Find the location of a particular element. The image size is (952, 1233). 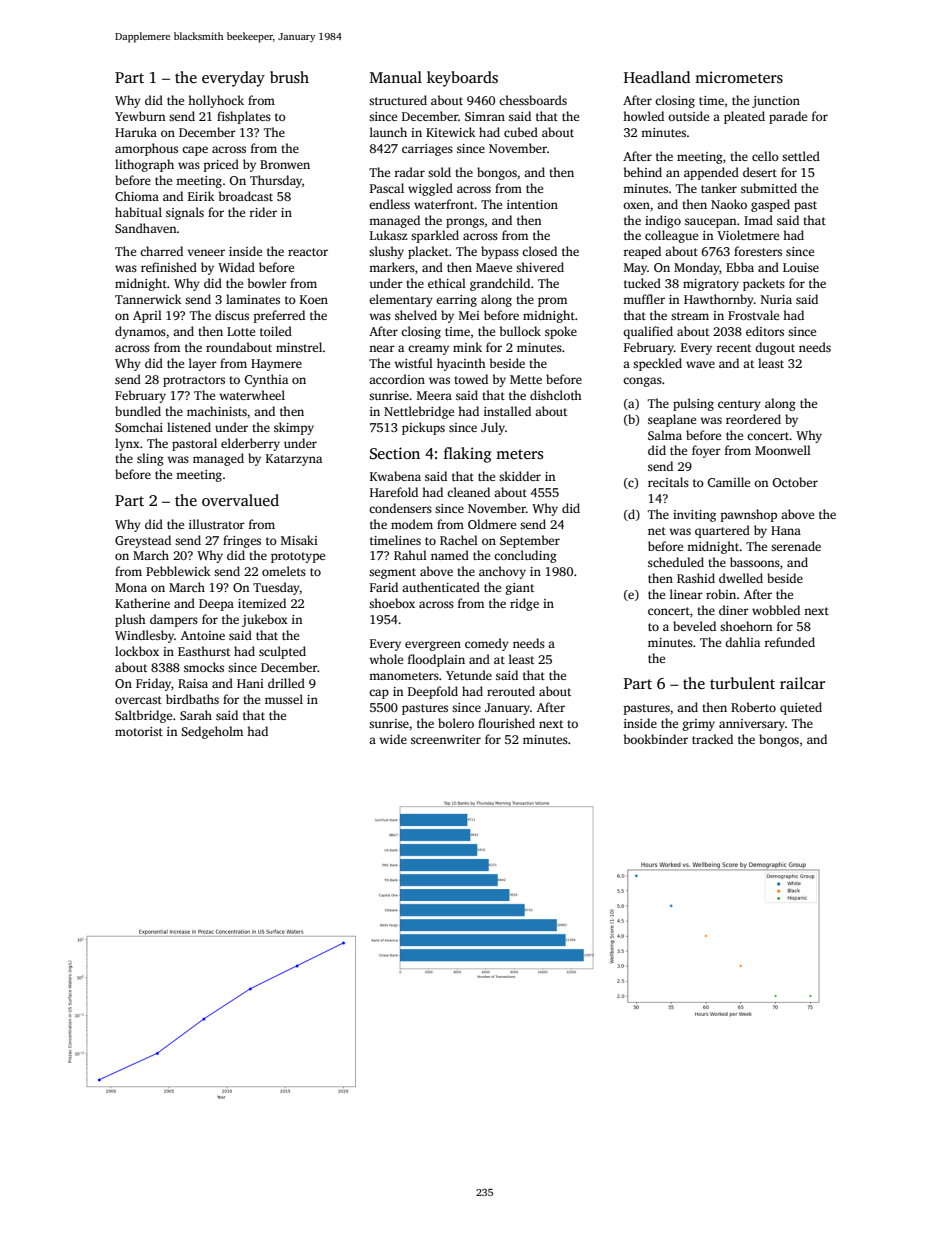

submitted is located at coordinates (769, 188).
